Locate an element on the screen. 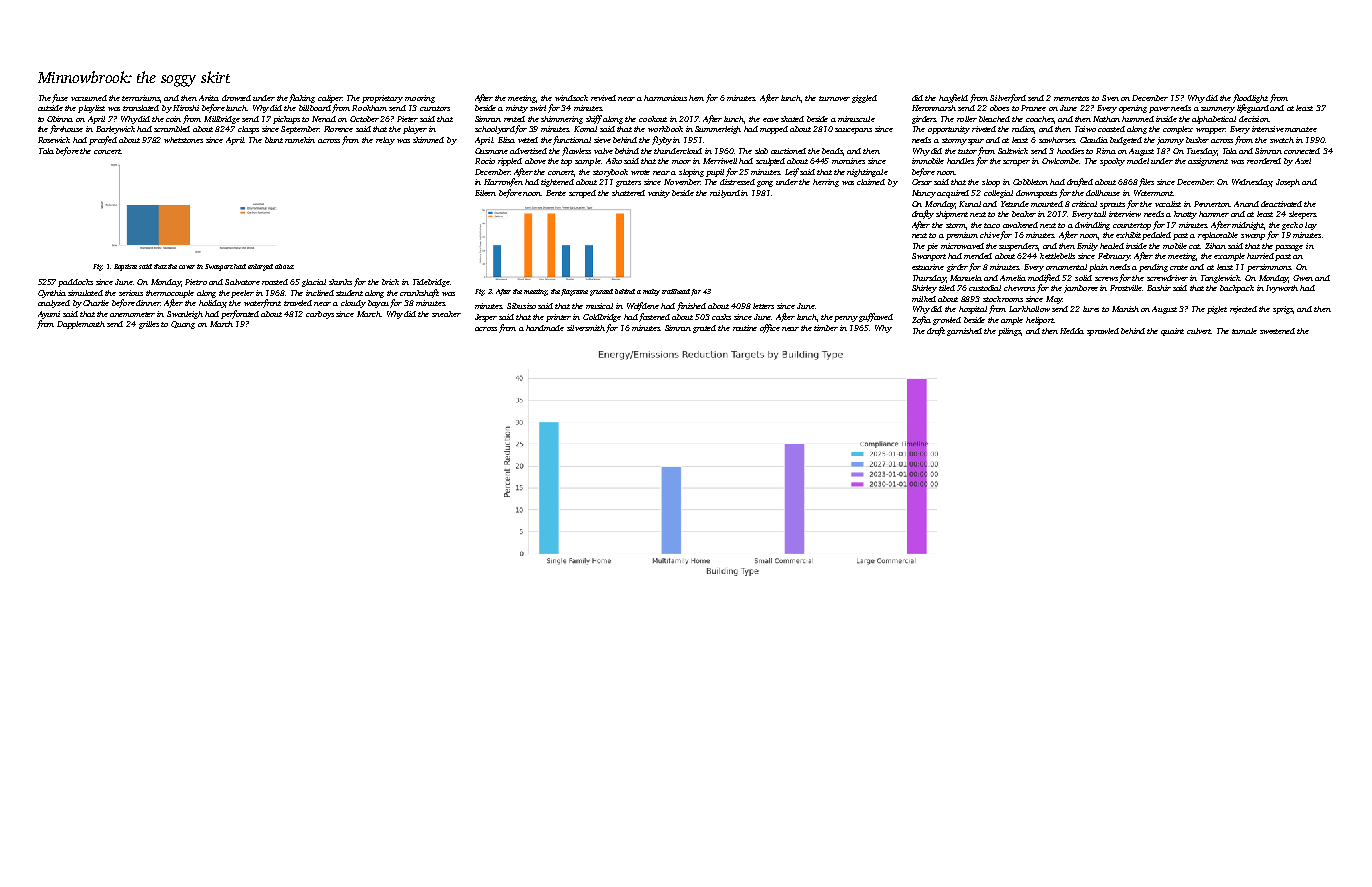 The image size is (1372, 887). hummed is located at coordinates (1138, 119).
